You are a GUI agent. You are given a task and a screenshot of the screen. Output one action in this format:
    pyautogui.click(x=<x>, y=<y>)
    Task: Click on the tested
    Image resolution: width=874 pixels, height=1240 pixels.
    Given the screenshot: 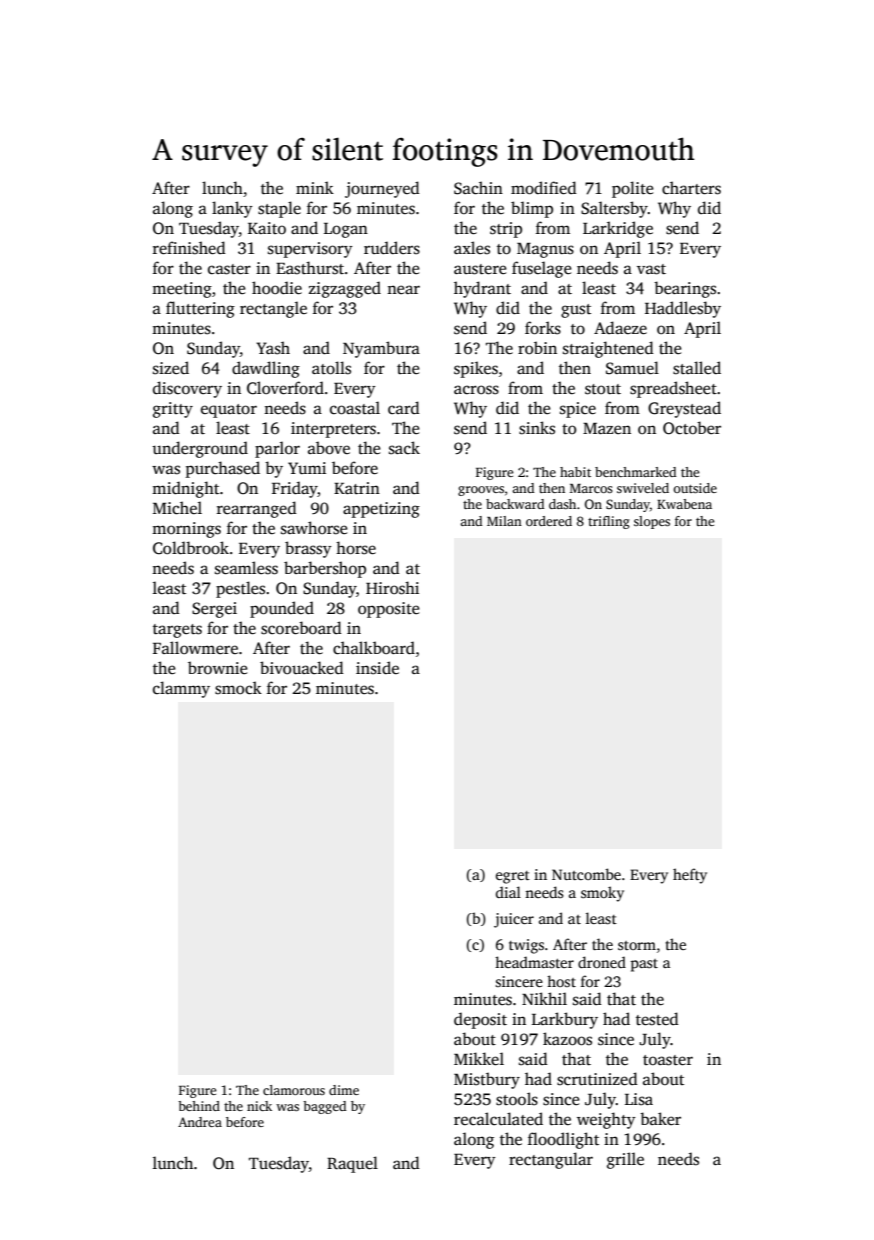 What is the action you would take?
    pyautogui.click(x=657, y=1019)
